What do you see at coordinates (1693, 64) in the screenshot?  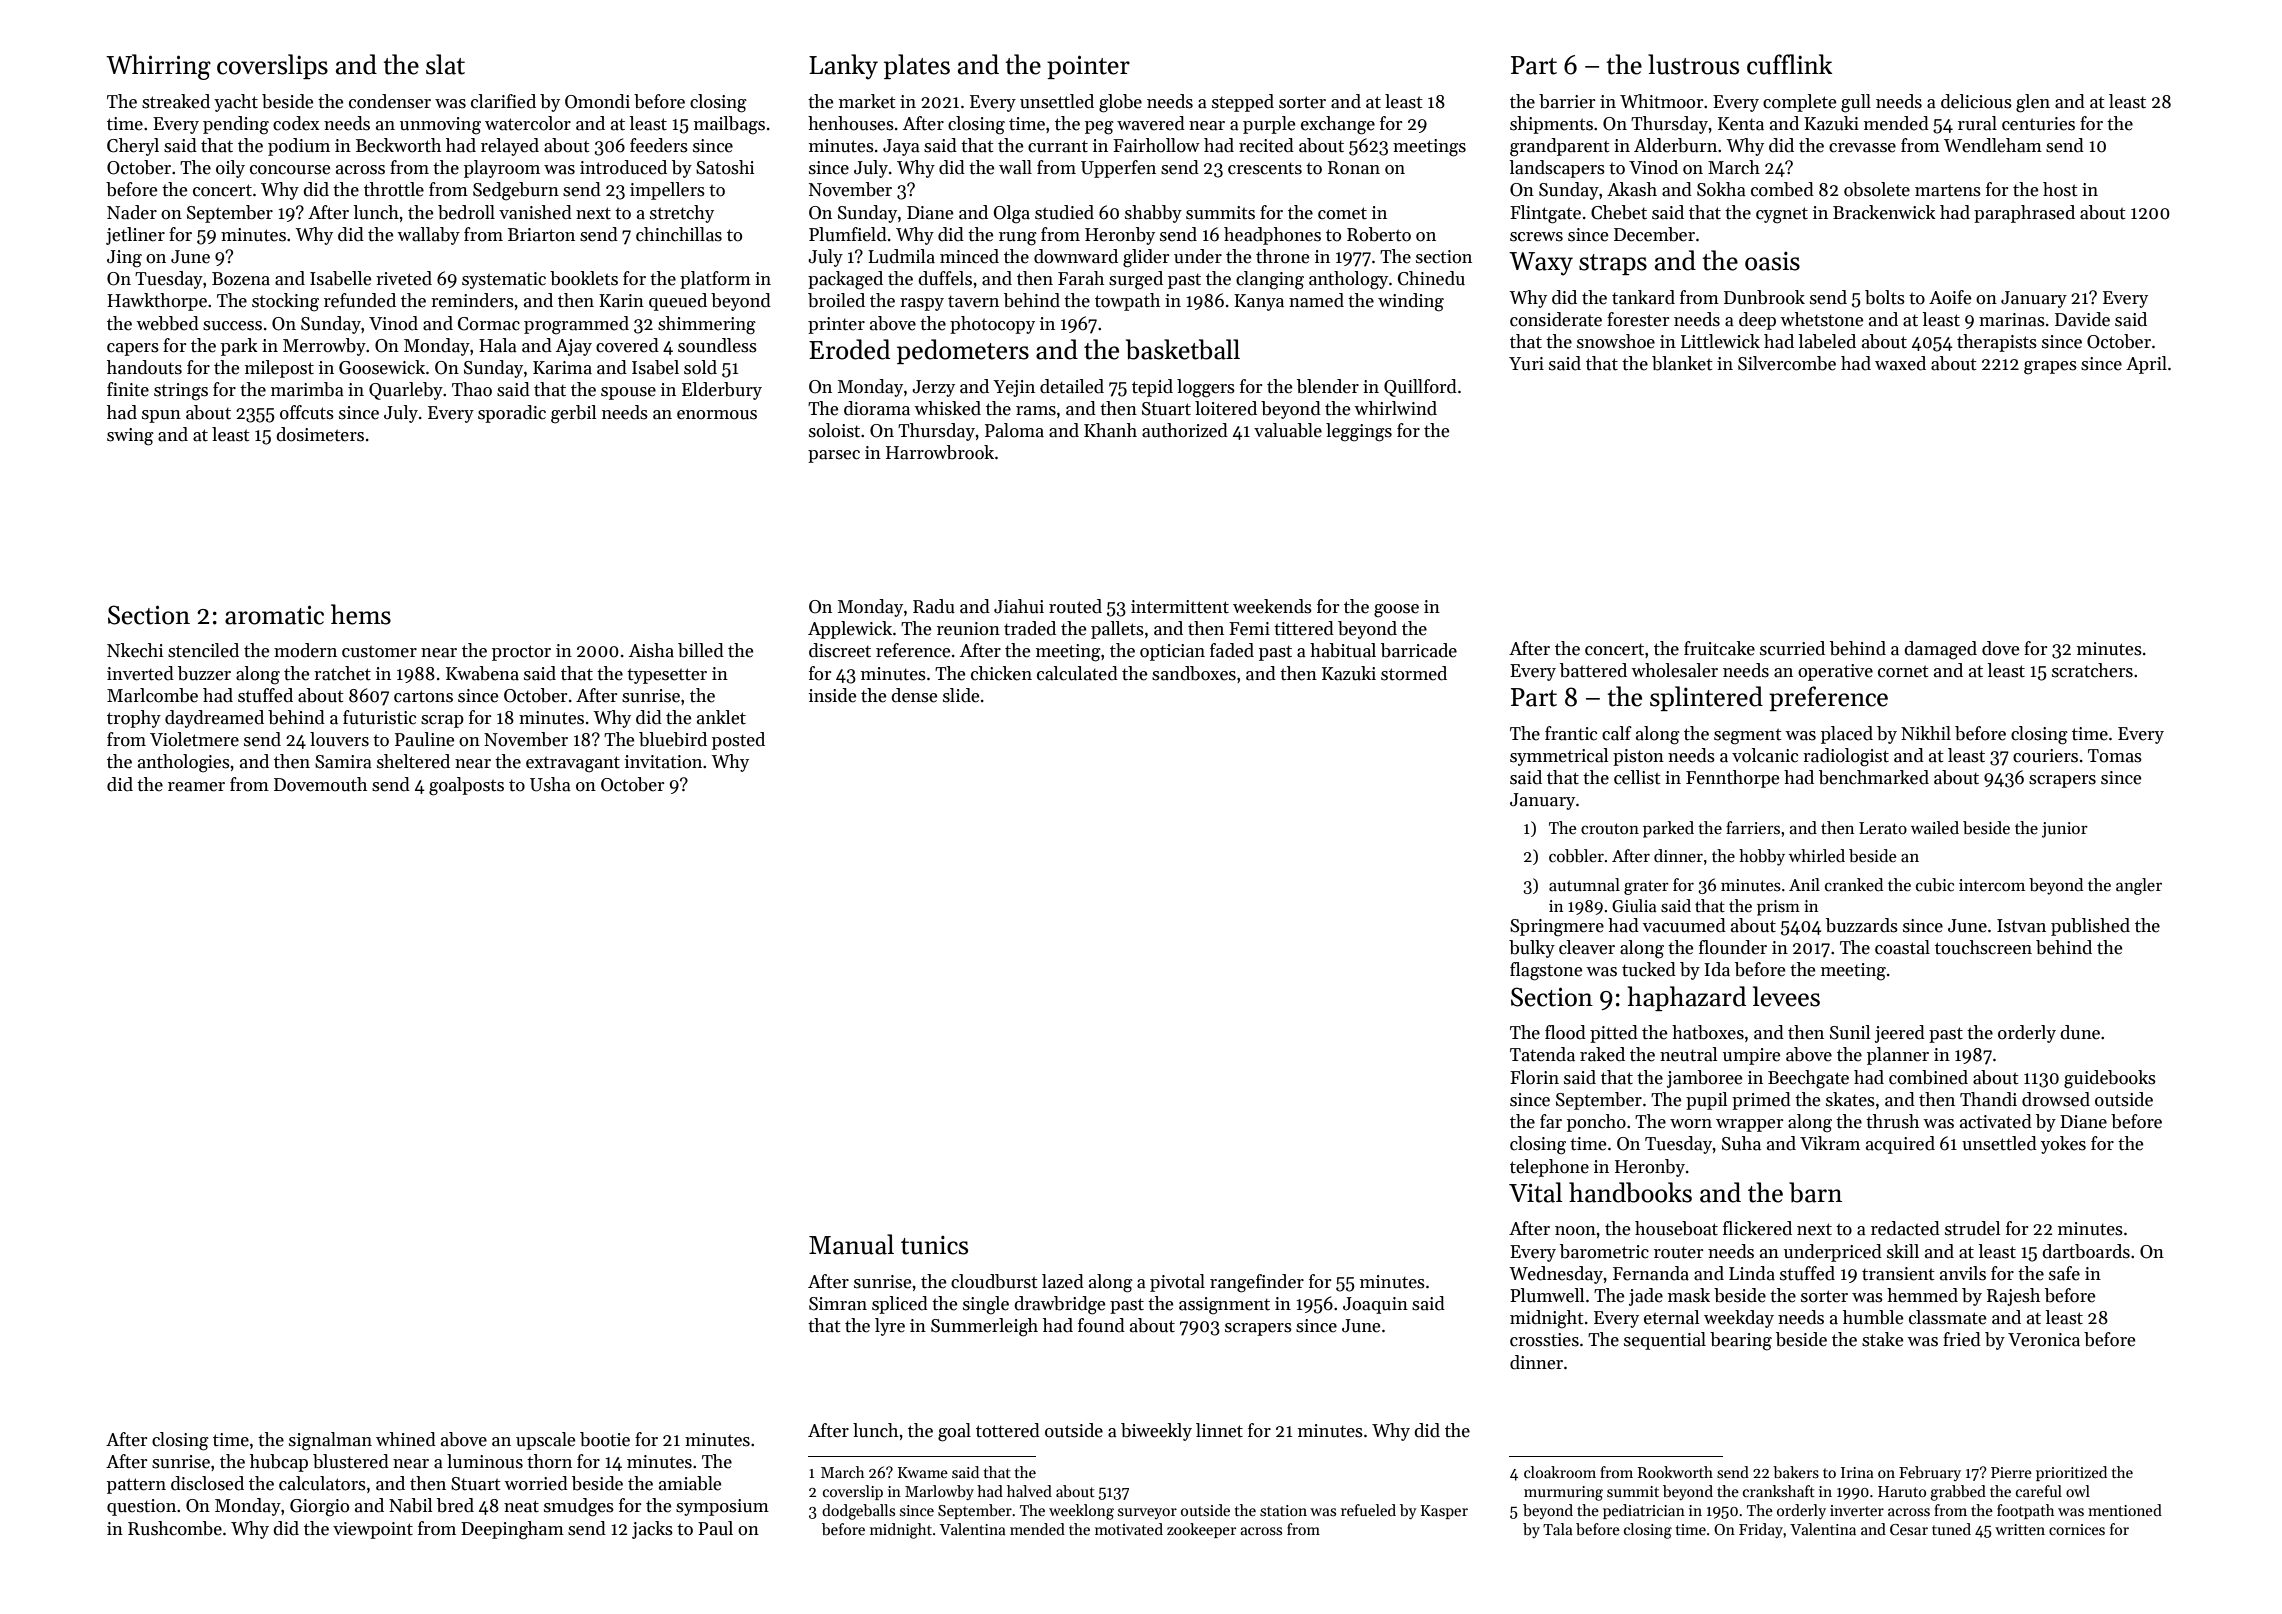 I see `lustrous` at bounding box center [1693, 64].
